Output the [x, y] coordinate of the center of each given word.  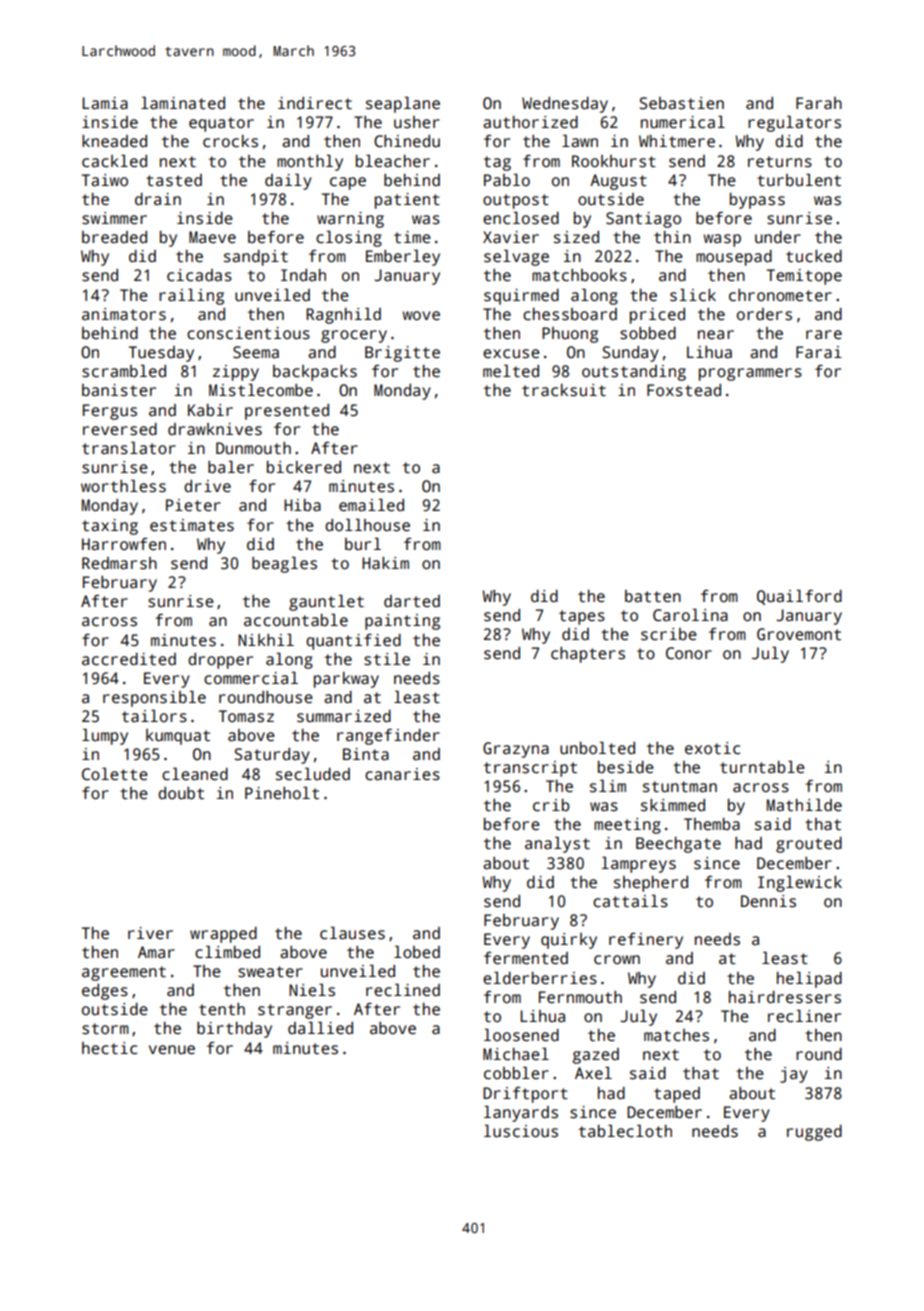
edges [105, 992]
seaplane [403, 104]
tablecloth [625, 1131]
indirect [315, 103]
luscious [521, 1131]
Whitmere [677, 141]
